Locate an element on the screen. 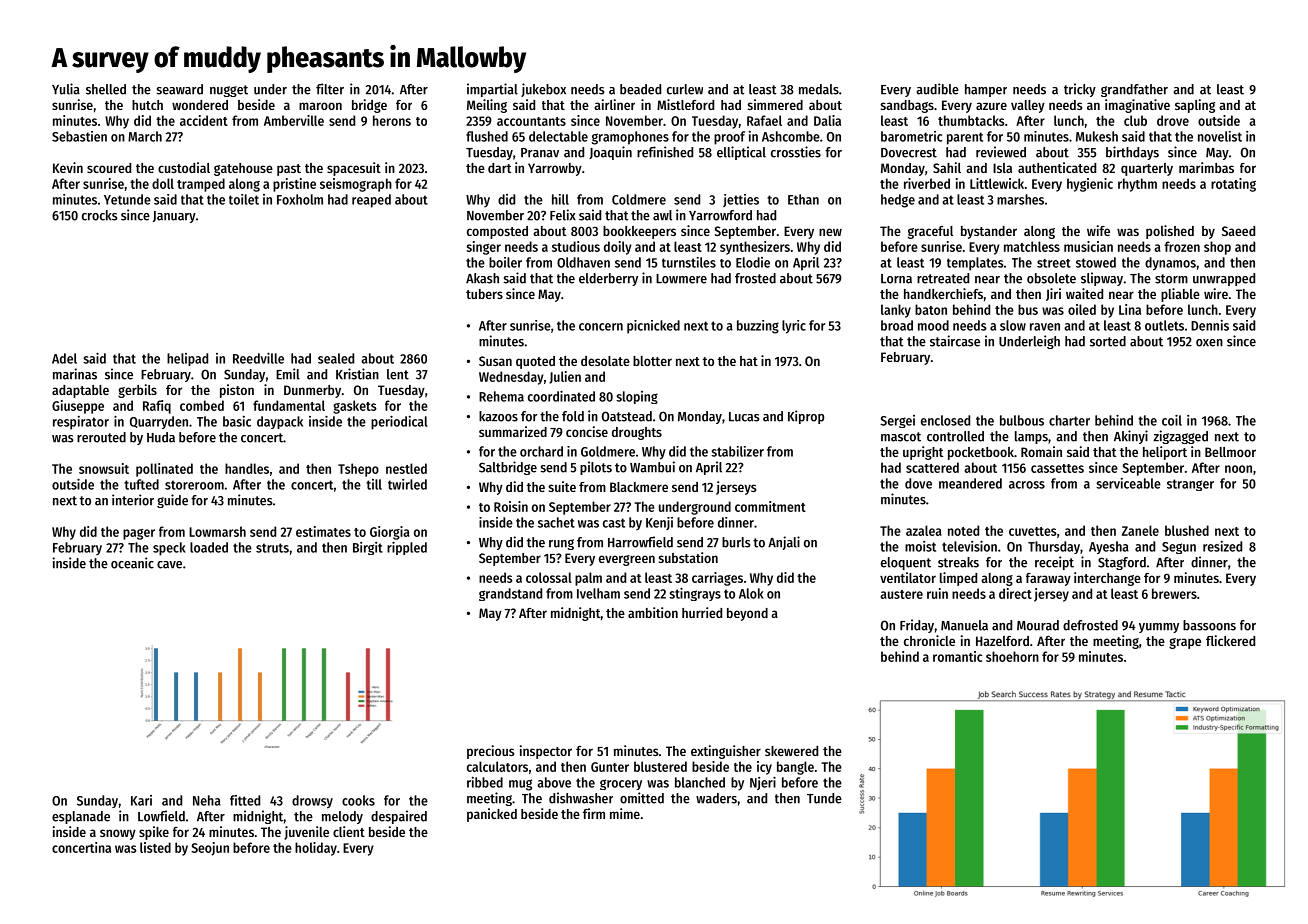 The height and width of the screenshot is (924, 1308). cave is located at coordinates (169, 565).
